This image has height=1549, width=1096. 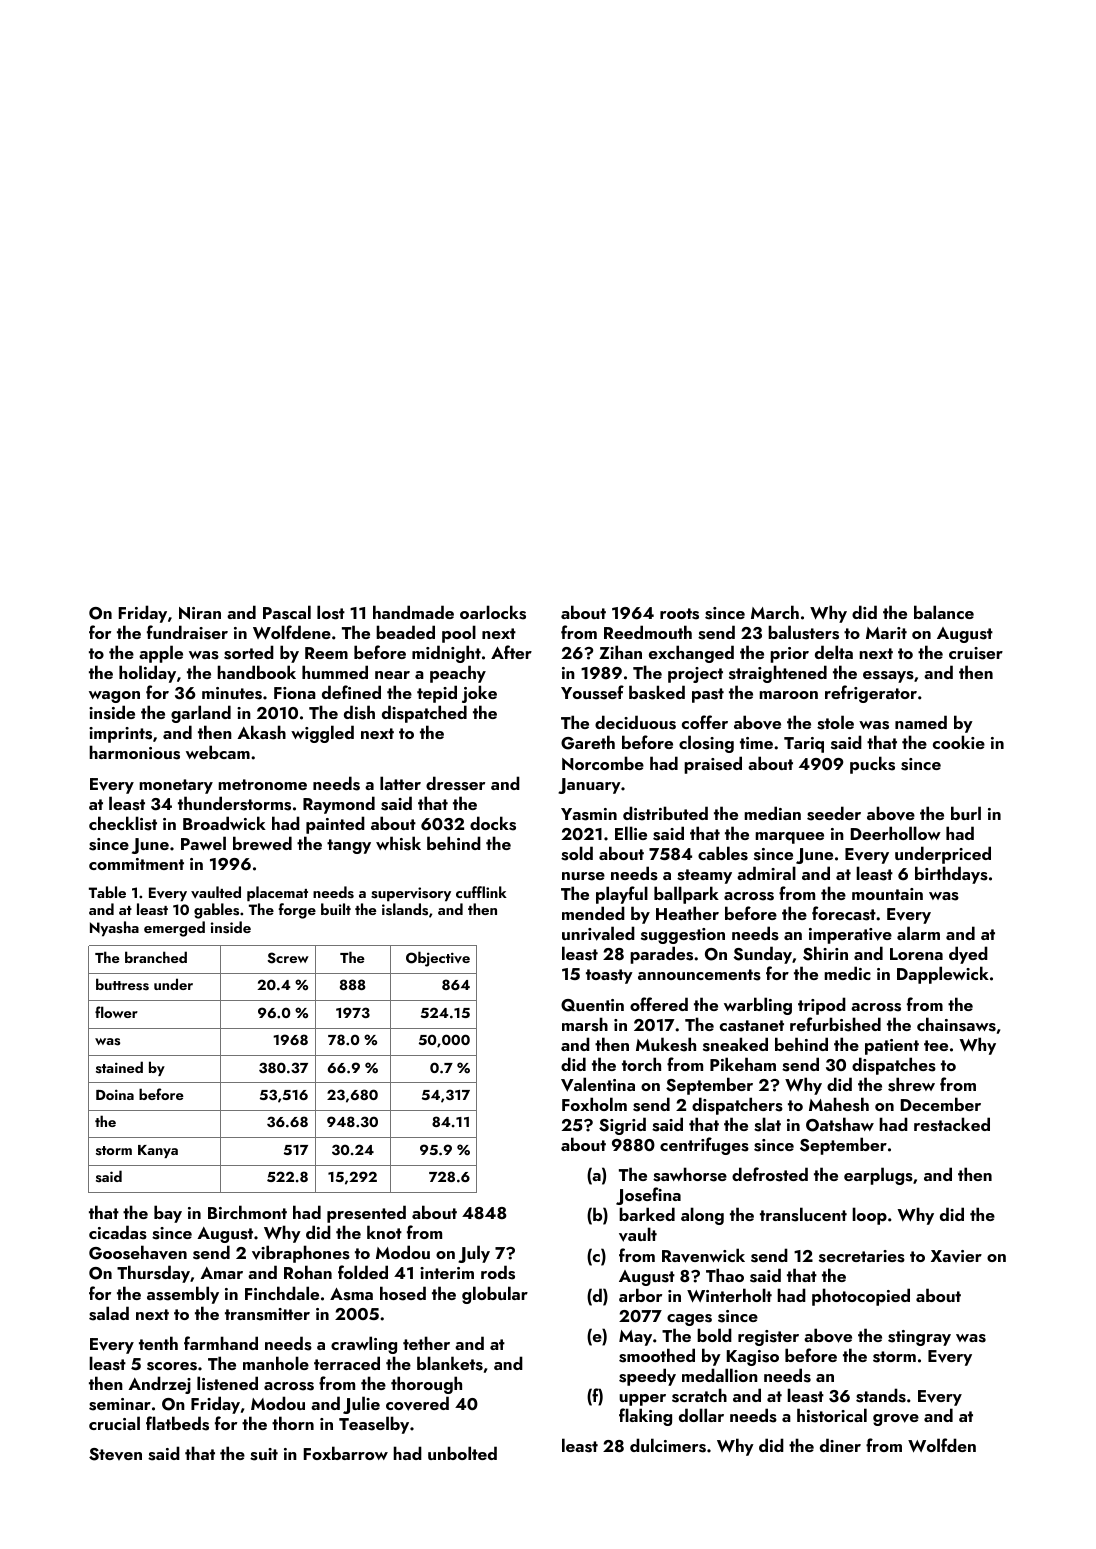 I want to click on cruiser, so click(x=976, y=653).
